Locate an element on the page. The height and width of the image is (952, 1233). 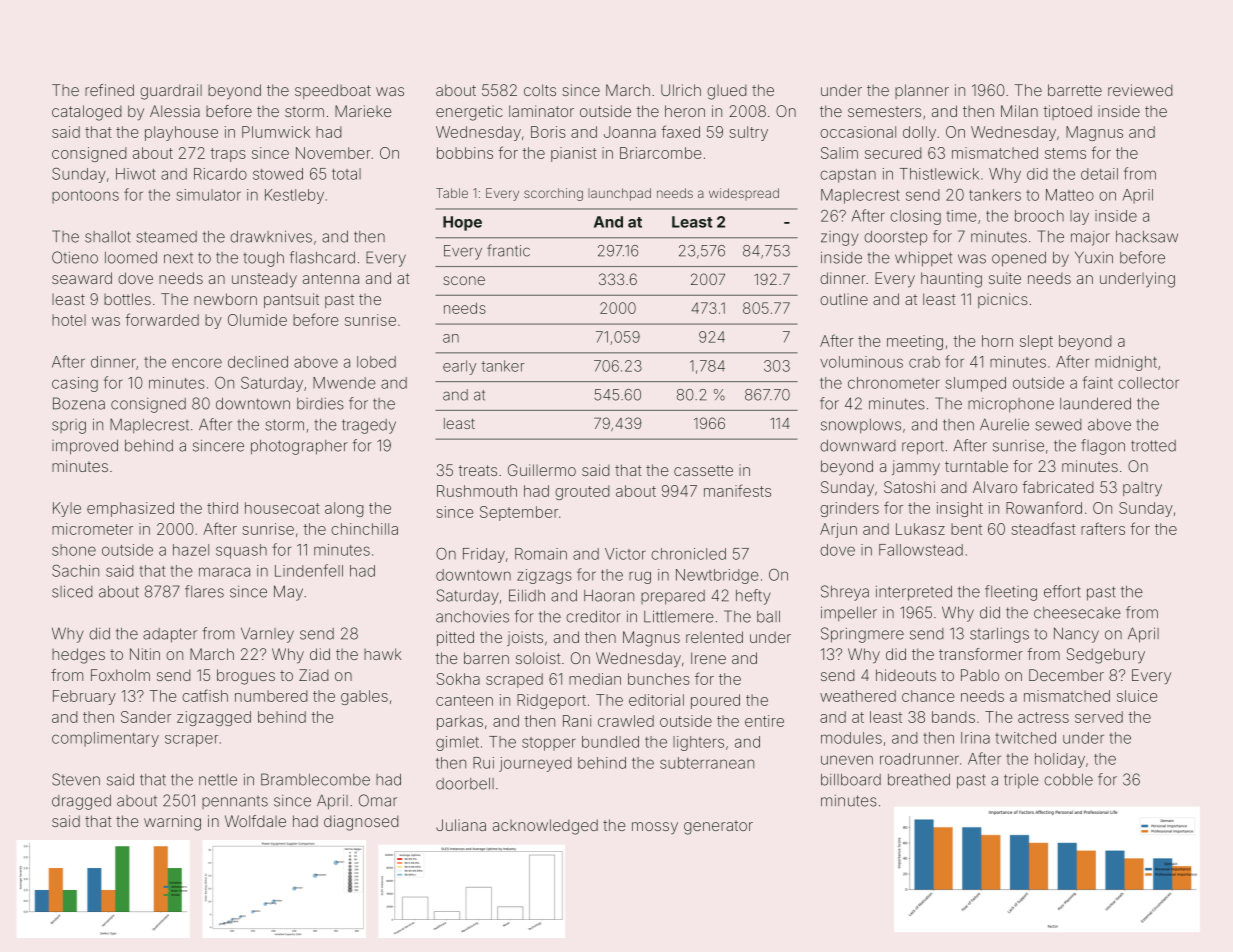
guardrail is located at coordinates (171, 92).
